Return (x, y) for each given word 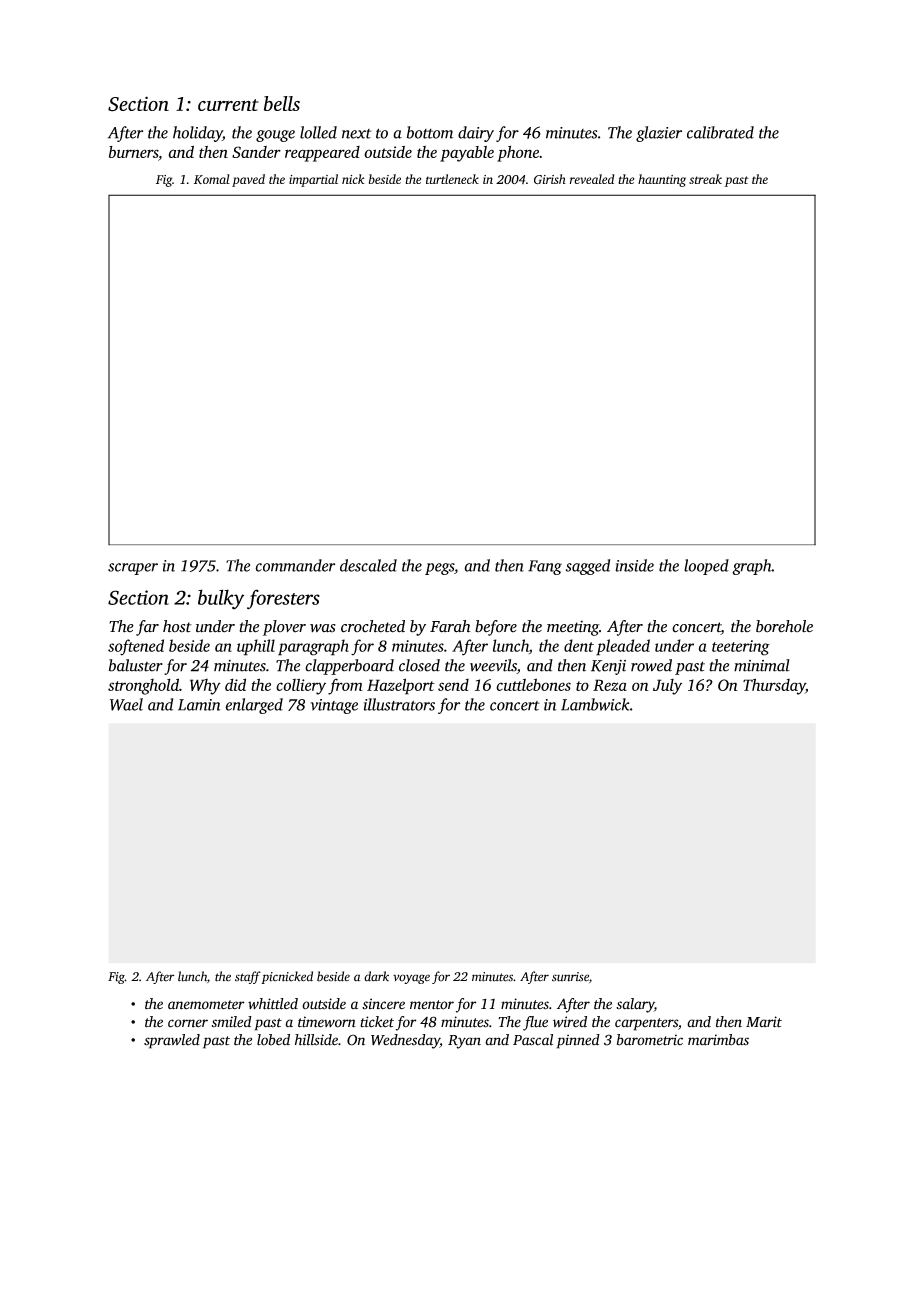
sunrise (570, 977)
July (667, 687)
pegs (439, 569)
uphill (256, 647)
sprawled (172, 1041)
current (228, 105)
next (356, 134)
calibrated (720, 132)
